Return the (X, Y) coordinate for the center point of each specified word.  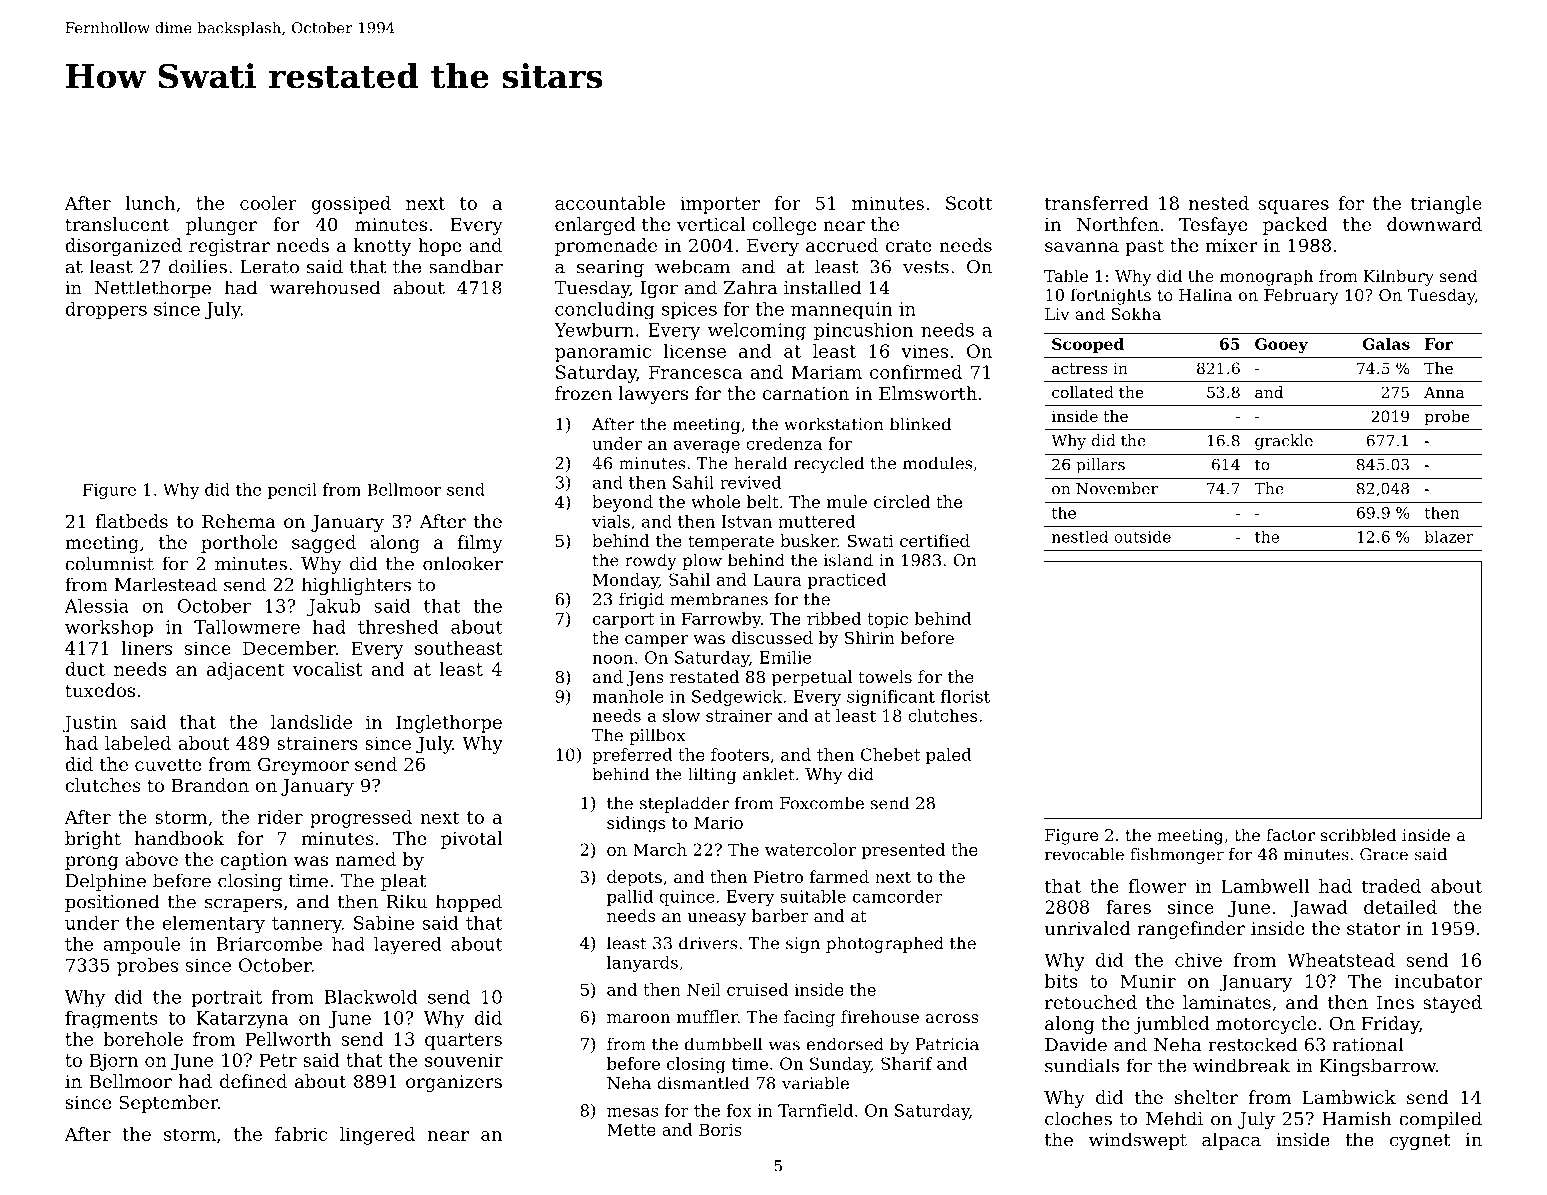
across (952, 1018)
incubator (1438, 981)
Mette (631, 1129)
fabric (301, 1134)
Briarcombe (269, 944)
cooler (268, 203)
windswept (1138, 1141)
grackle (1284, 442)
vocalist (328, 669)
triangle (1446, 205)
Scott (969, 203)
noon (612, 659)
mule (847, 501)
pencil (292, 491)
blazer (1449, 536)
